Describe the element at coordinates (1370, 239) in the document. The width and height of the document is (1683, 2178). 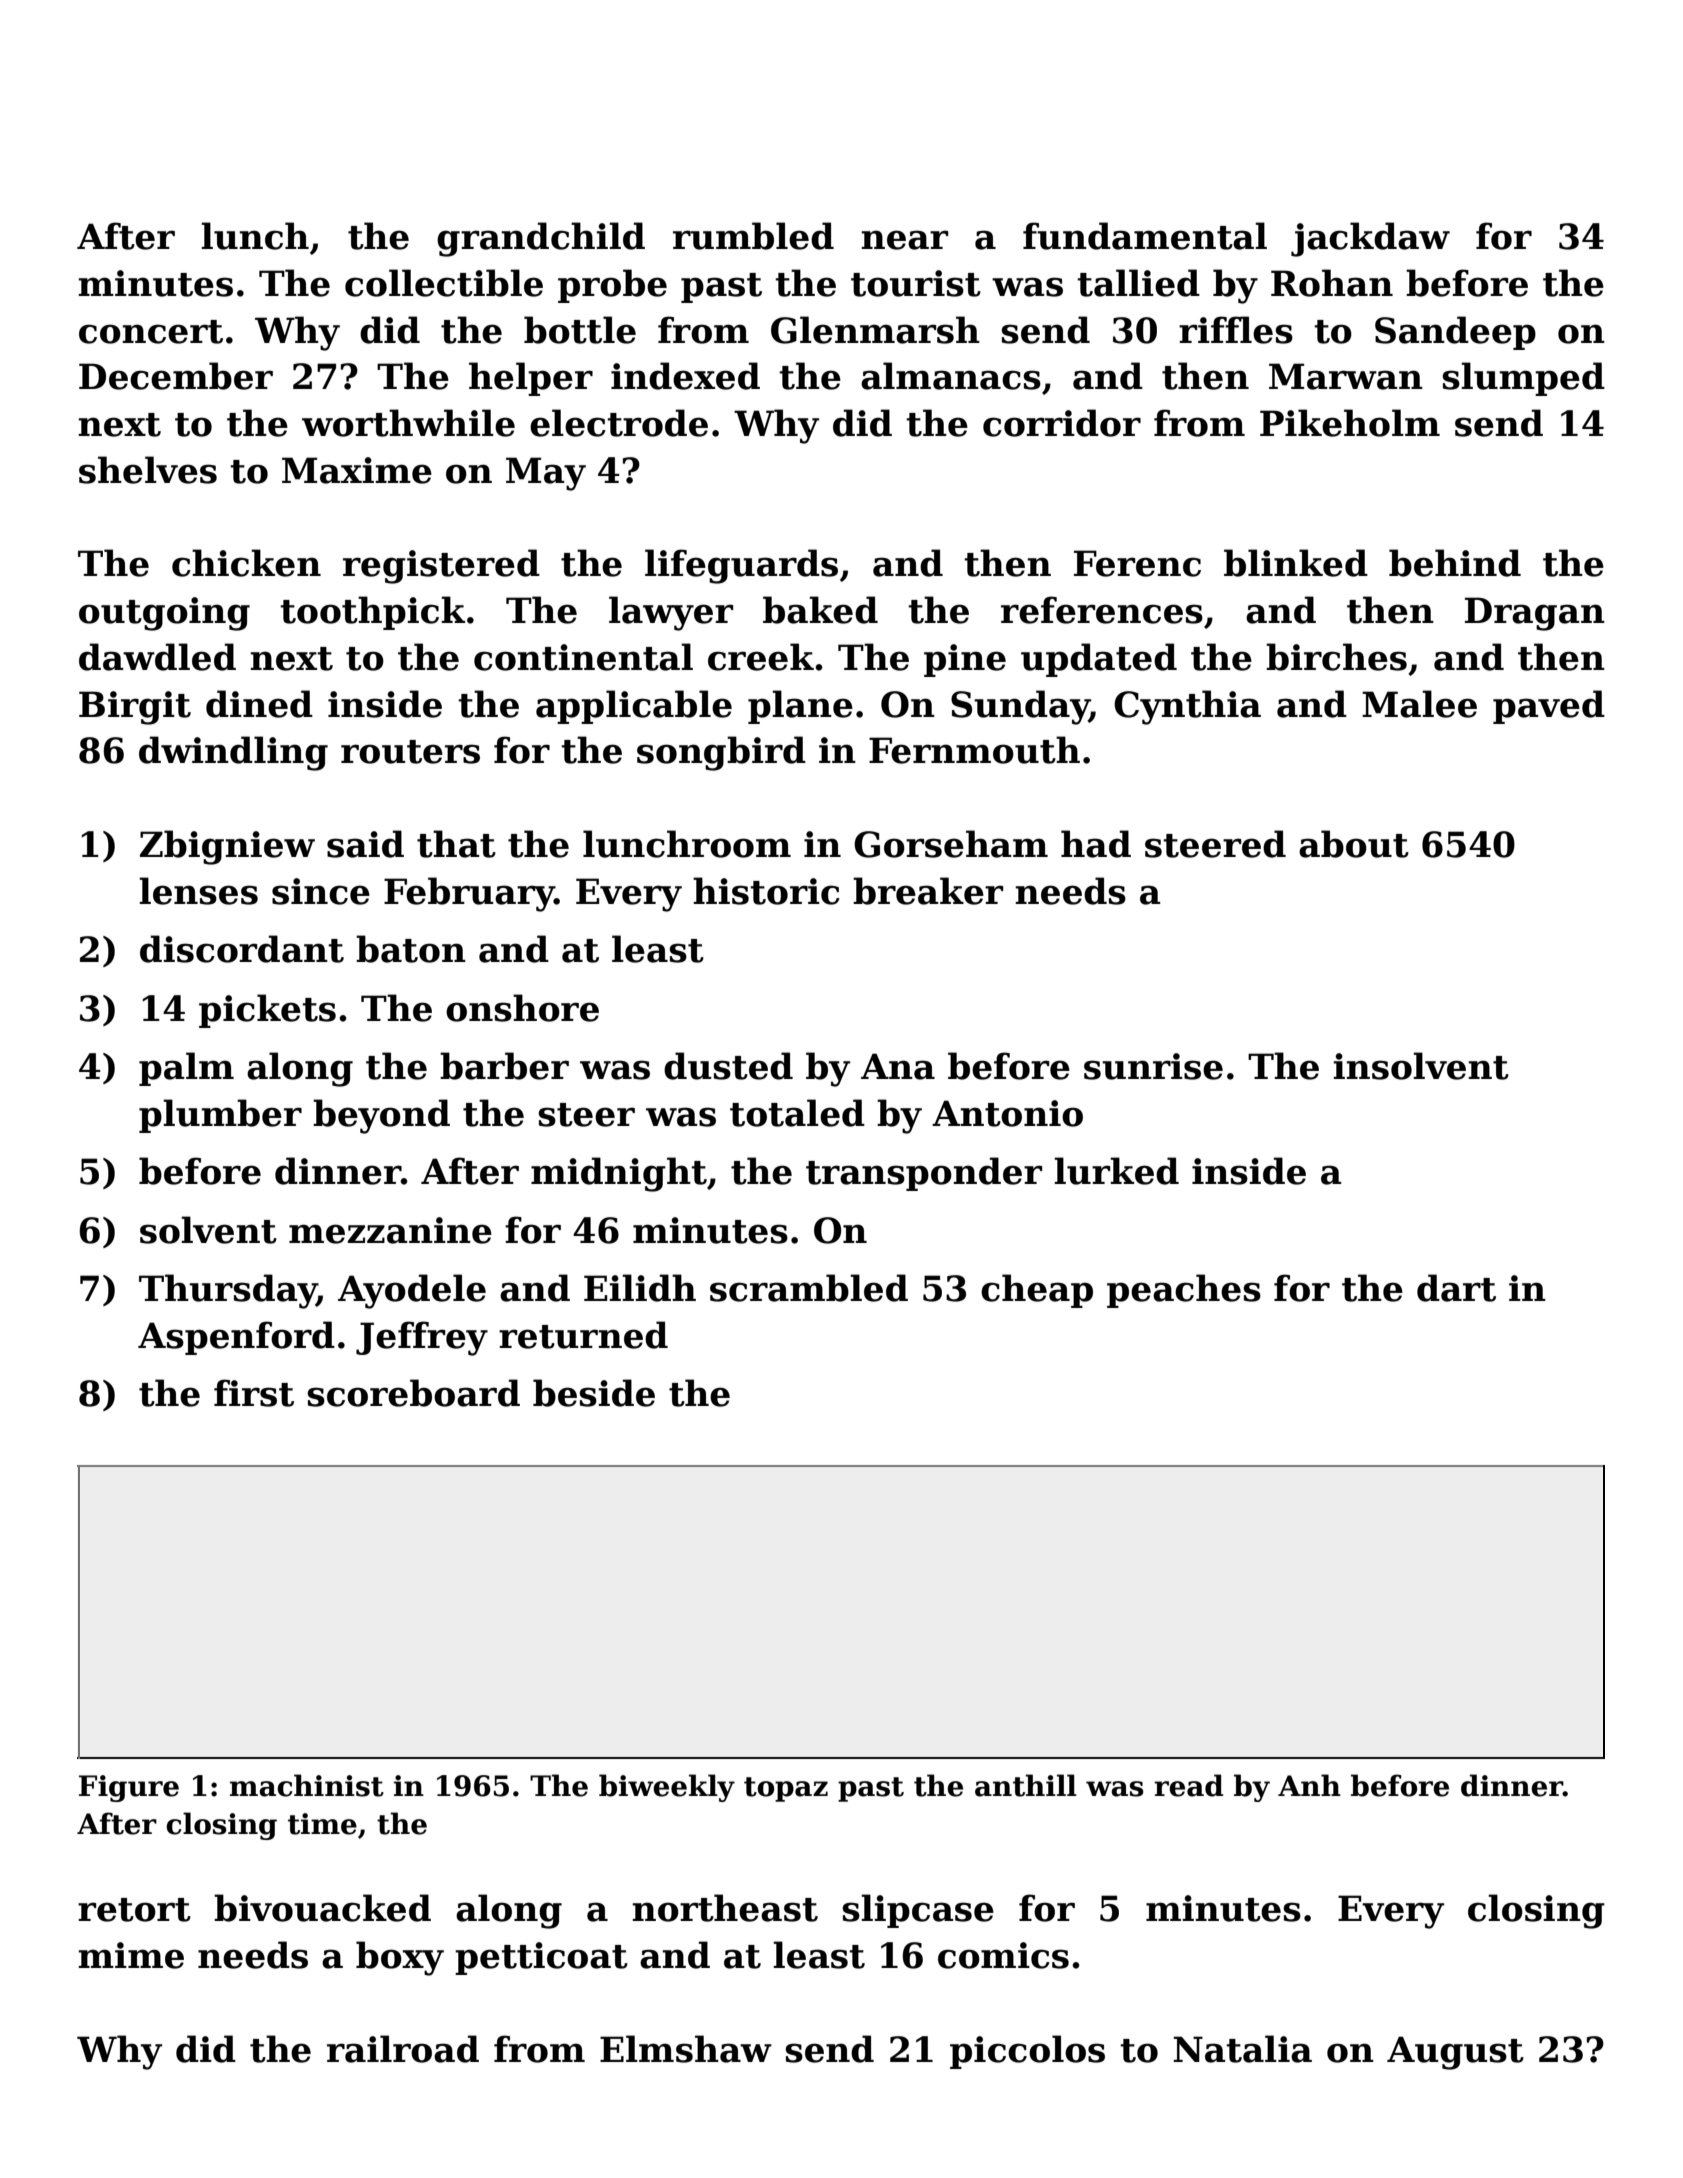
I see `jackdaw` at that location.
